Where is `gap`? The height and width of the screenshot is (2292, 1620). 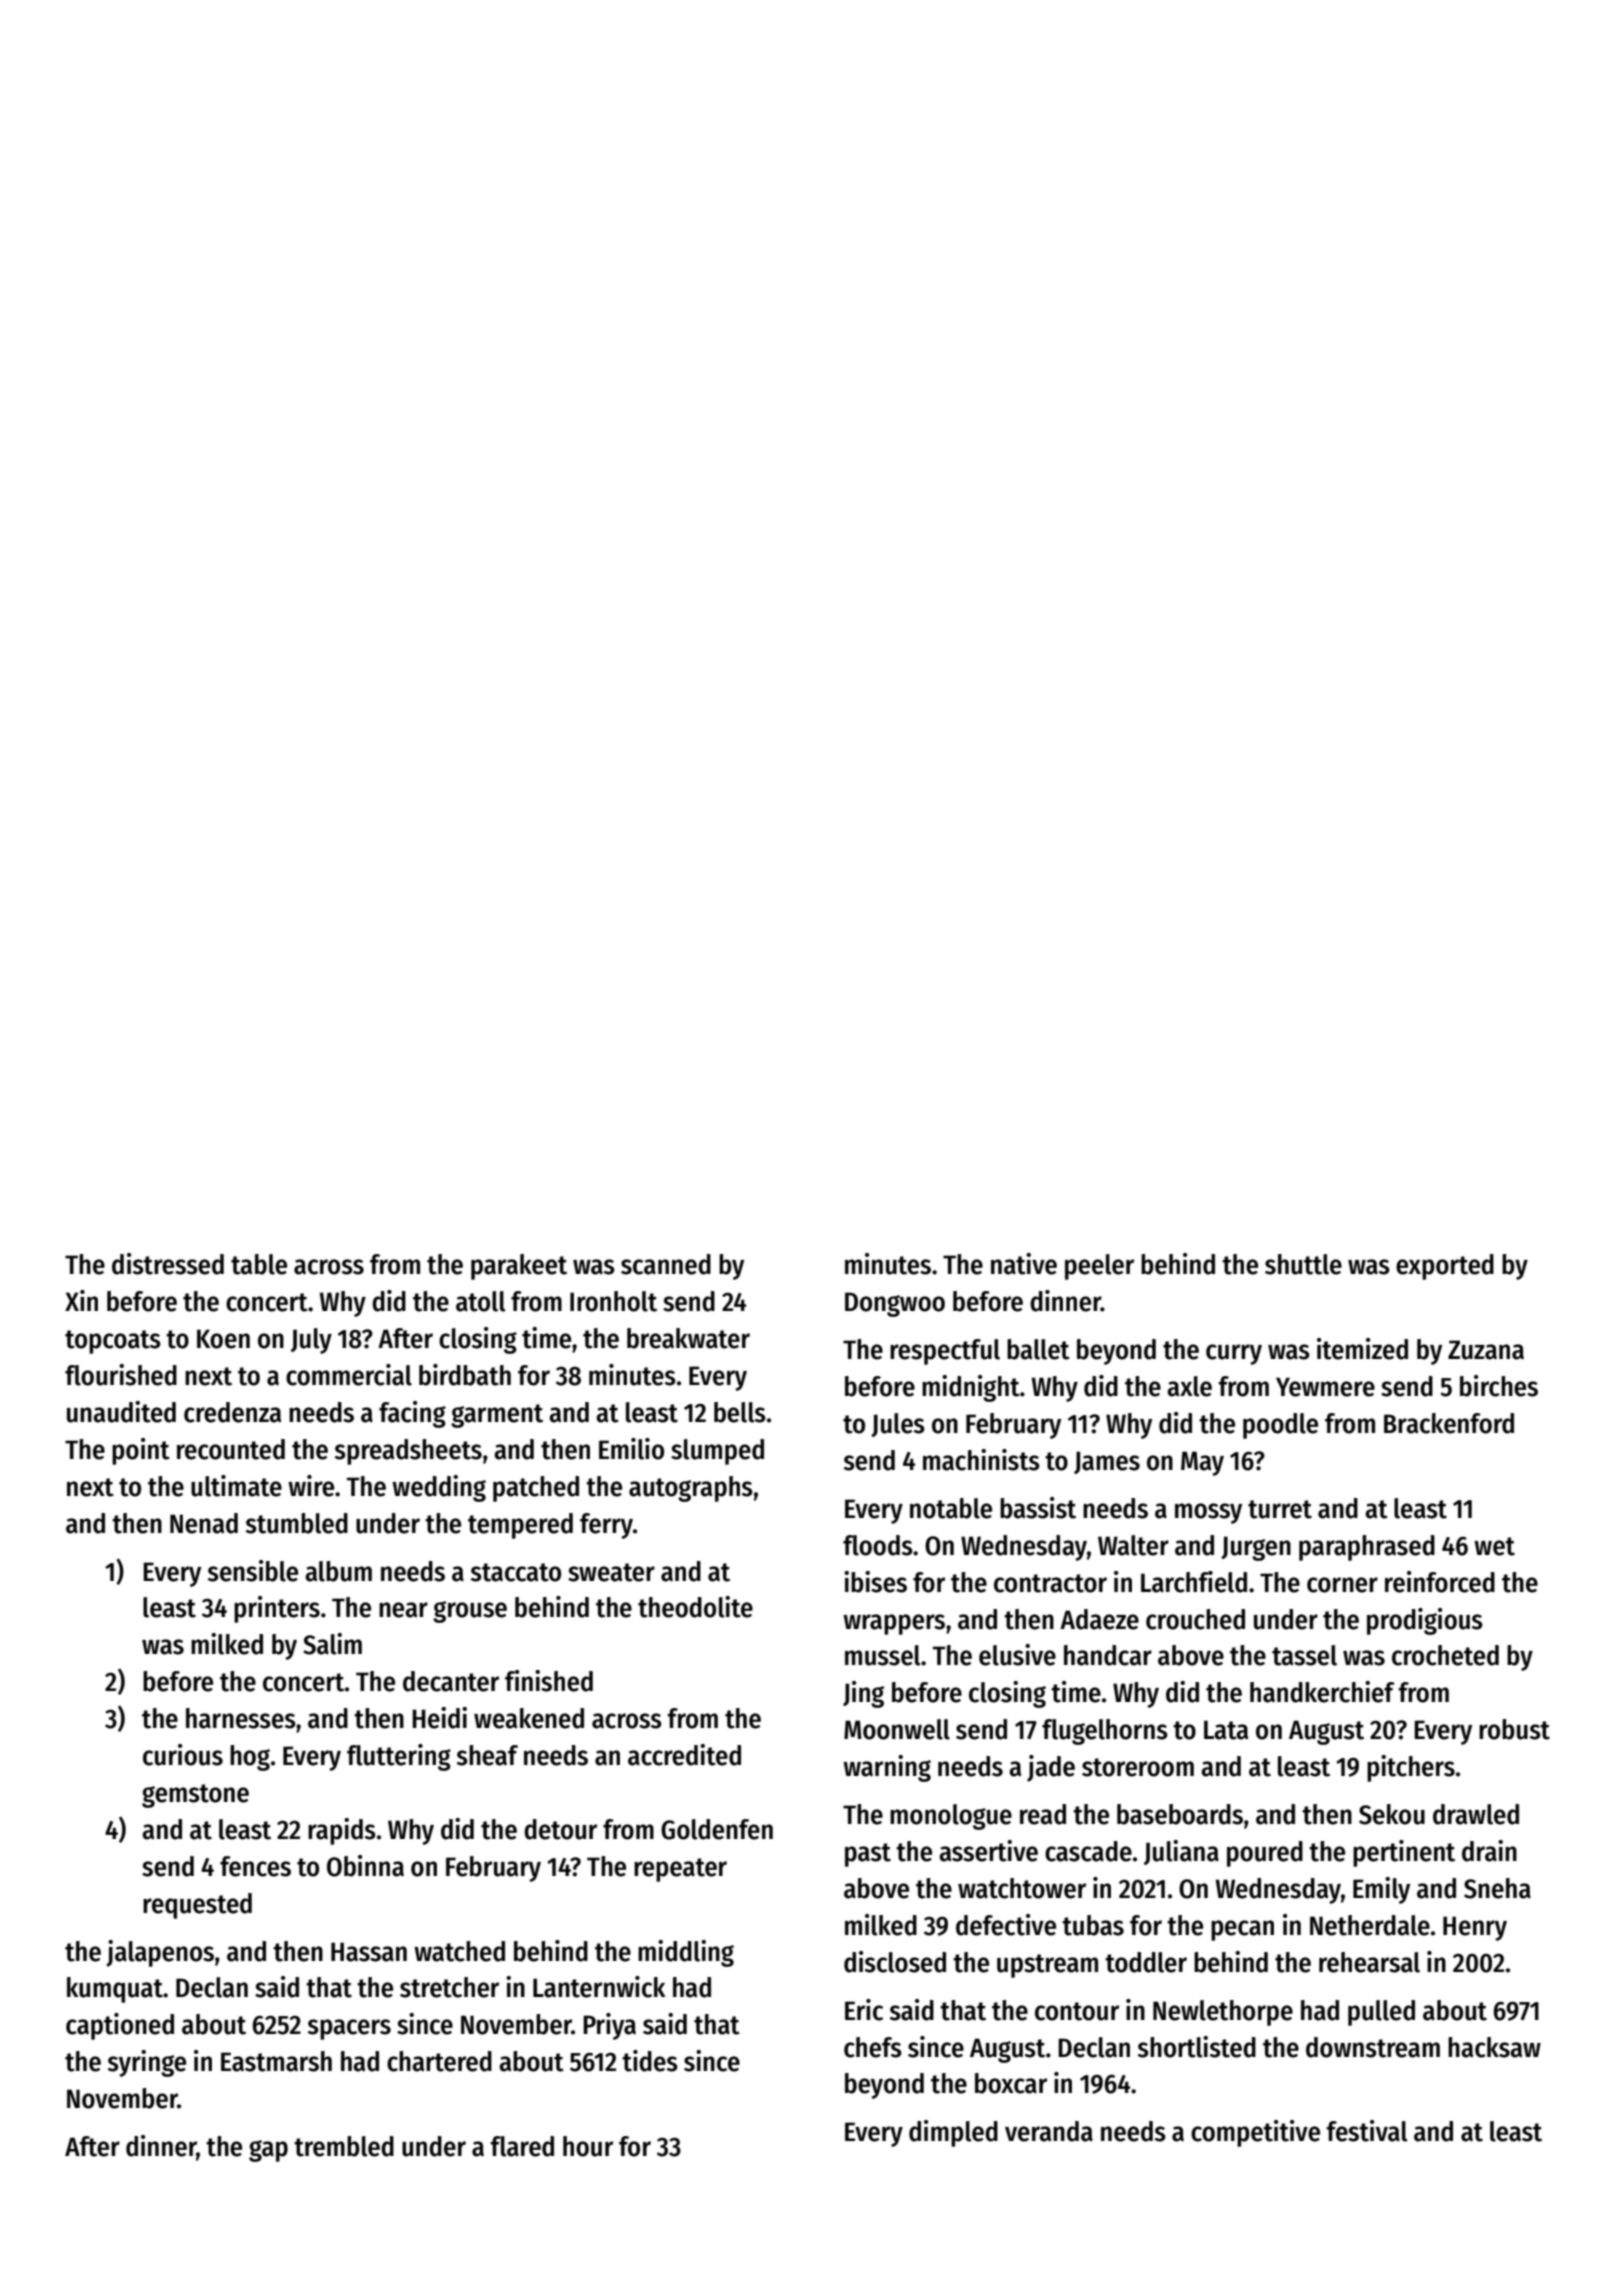
gap is located at coordinates (268, 2151).
